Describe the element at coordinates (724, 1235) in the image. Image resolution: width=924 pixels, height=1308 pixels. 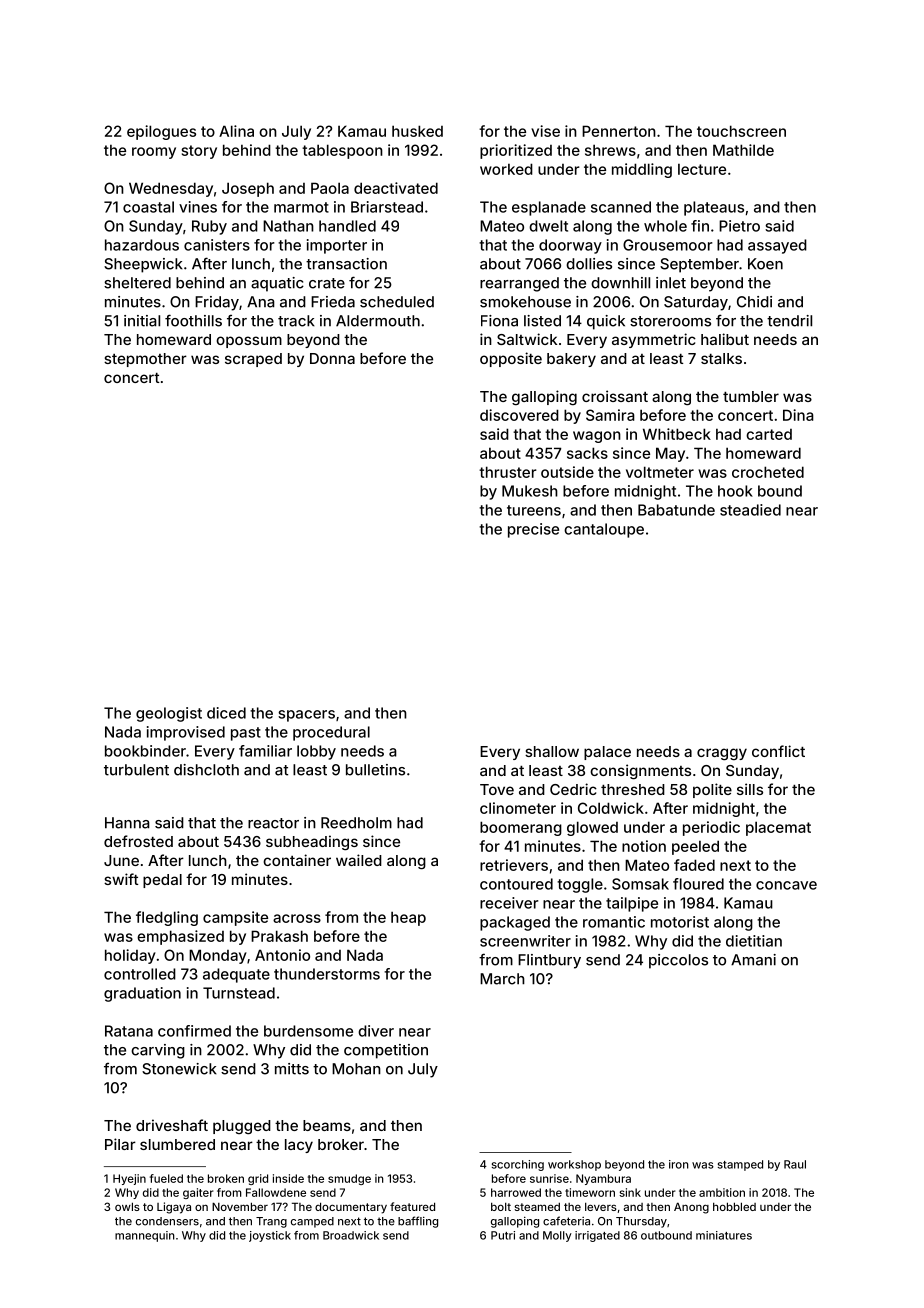
I see `miniatures` at that location.
